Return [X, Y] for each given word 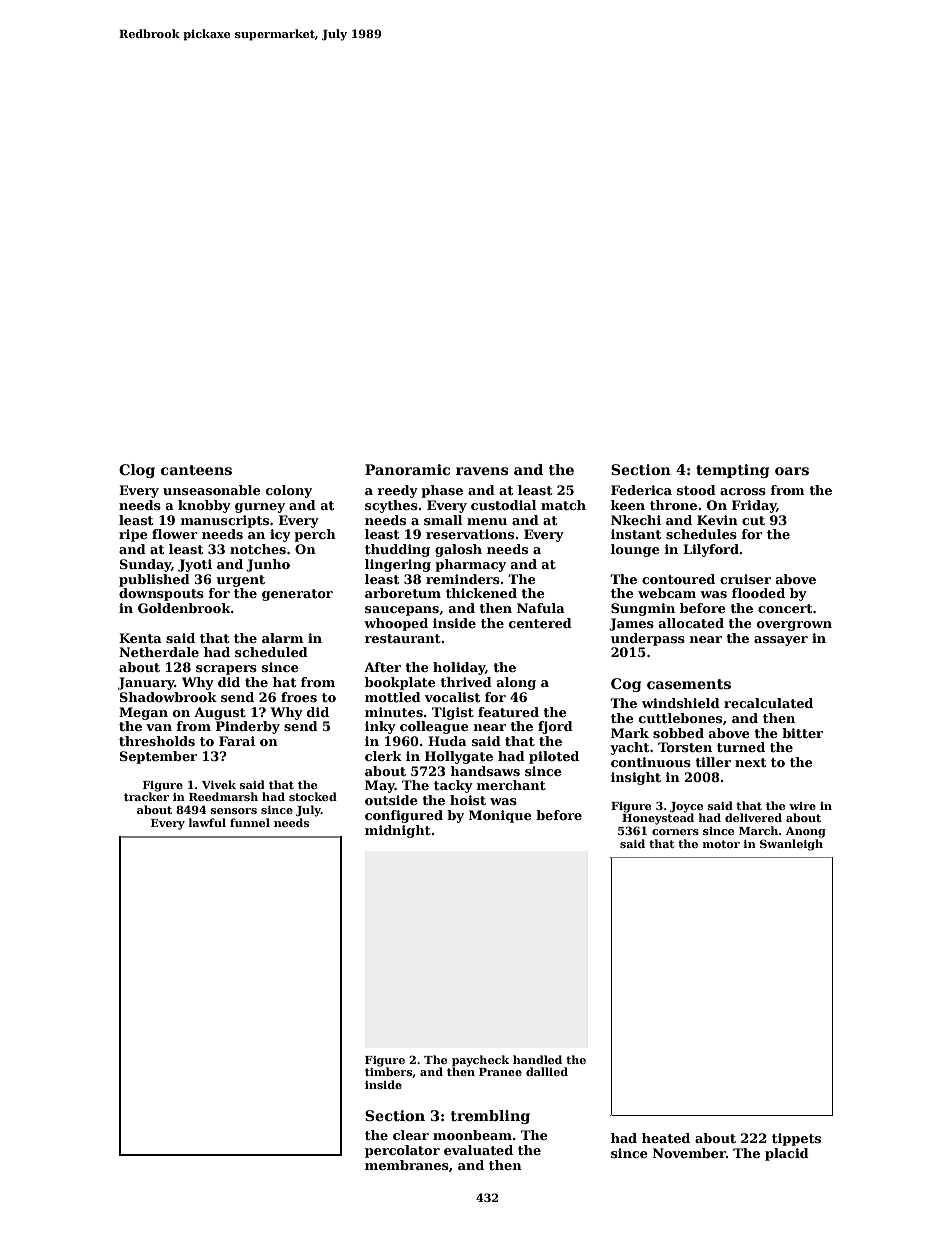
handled [537, 1059]
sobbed [678, 733]
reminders [463, 579]
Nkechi [636, 520]
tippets [796, 1139]
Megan [143, 713]
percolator [402, 1151]
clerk [383, 756]
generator [297, 595]
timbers [388, 1071]
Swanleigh [791, 845]
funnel [250, 822]
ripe [133, 535]
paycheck [480, 1061]
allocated [691, 623]
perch [315, 535]
